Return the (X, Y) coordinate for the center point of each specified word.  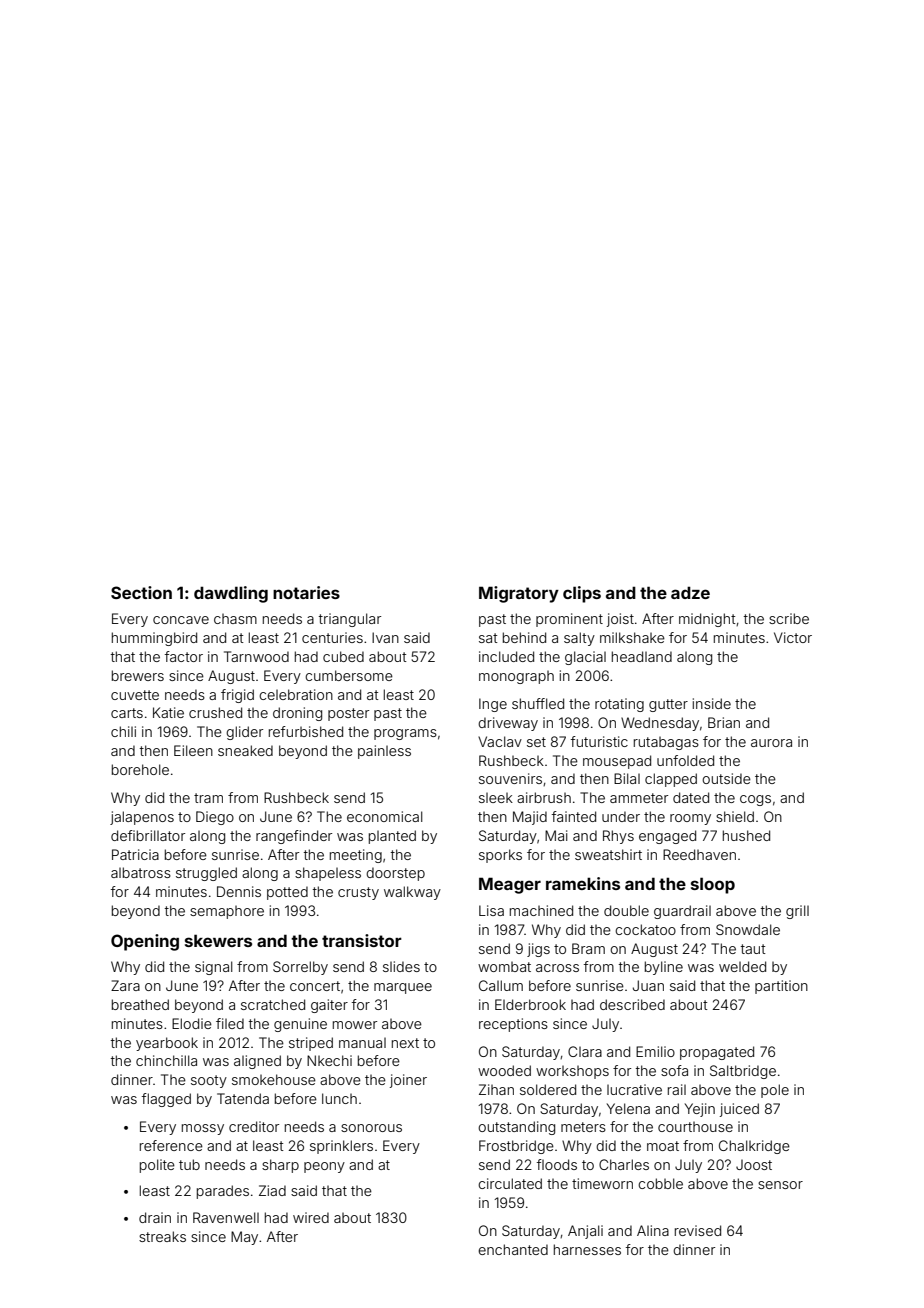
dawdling (231, 594)
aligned (257, 1062)
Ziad (272, 1190)
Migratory (519, 594)
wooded (504, 1070)
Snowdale (748, 929)
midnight (707, 620)
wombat (504, 967)
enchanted (513, 1249)
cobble (660, 1183)
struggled (206, 874)
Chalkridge (754, 1147)
